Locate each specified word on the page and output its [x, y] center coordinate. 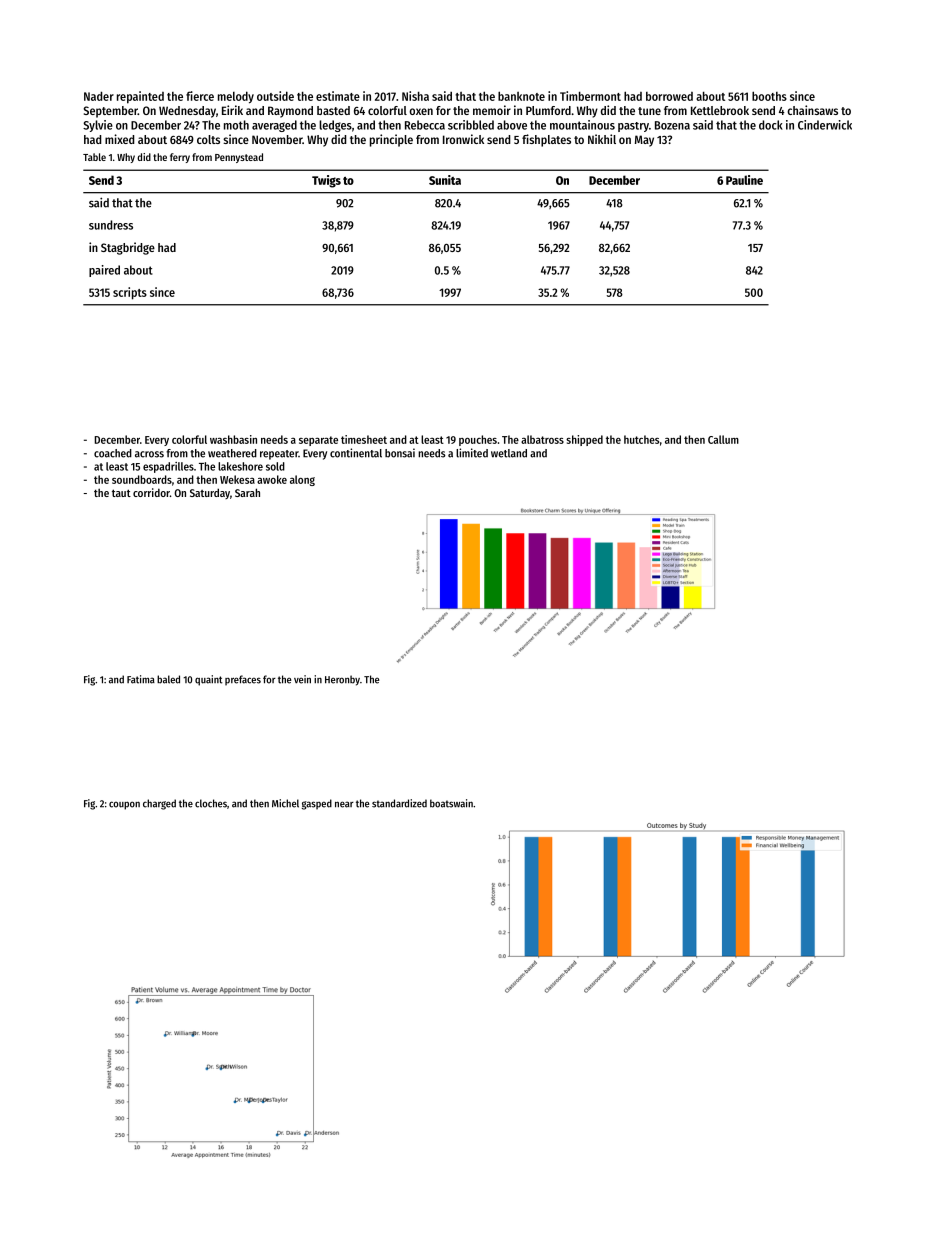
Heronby [342, 680]
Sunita [445, 180]
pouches [478, 440]
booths [769, 96]
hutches [641, 439]
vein [302, 679]
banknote [521, 96]
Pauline [744, 180]
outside [275, 96]
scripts [130, 293]
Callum [723, 439]
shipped [584, 440]
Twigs [326, 181]
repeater [279, 455]
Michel [285, 803]
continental [356, 453]
